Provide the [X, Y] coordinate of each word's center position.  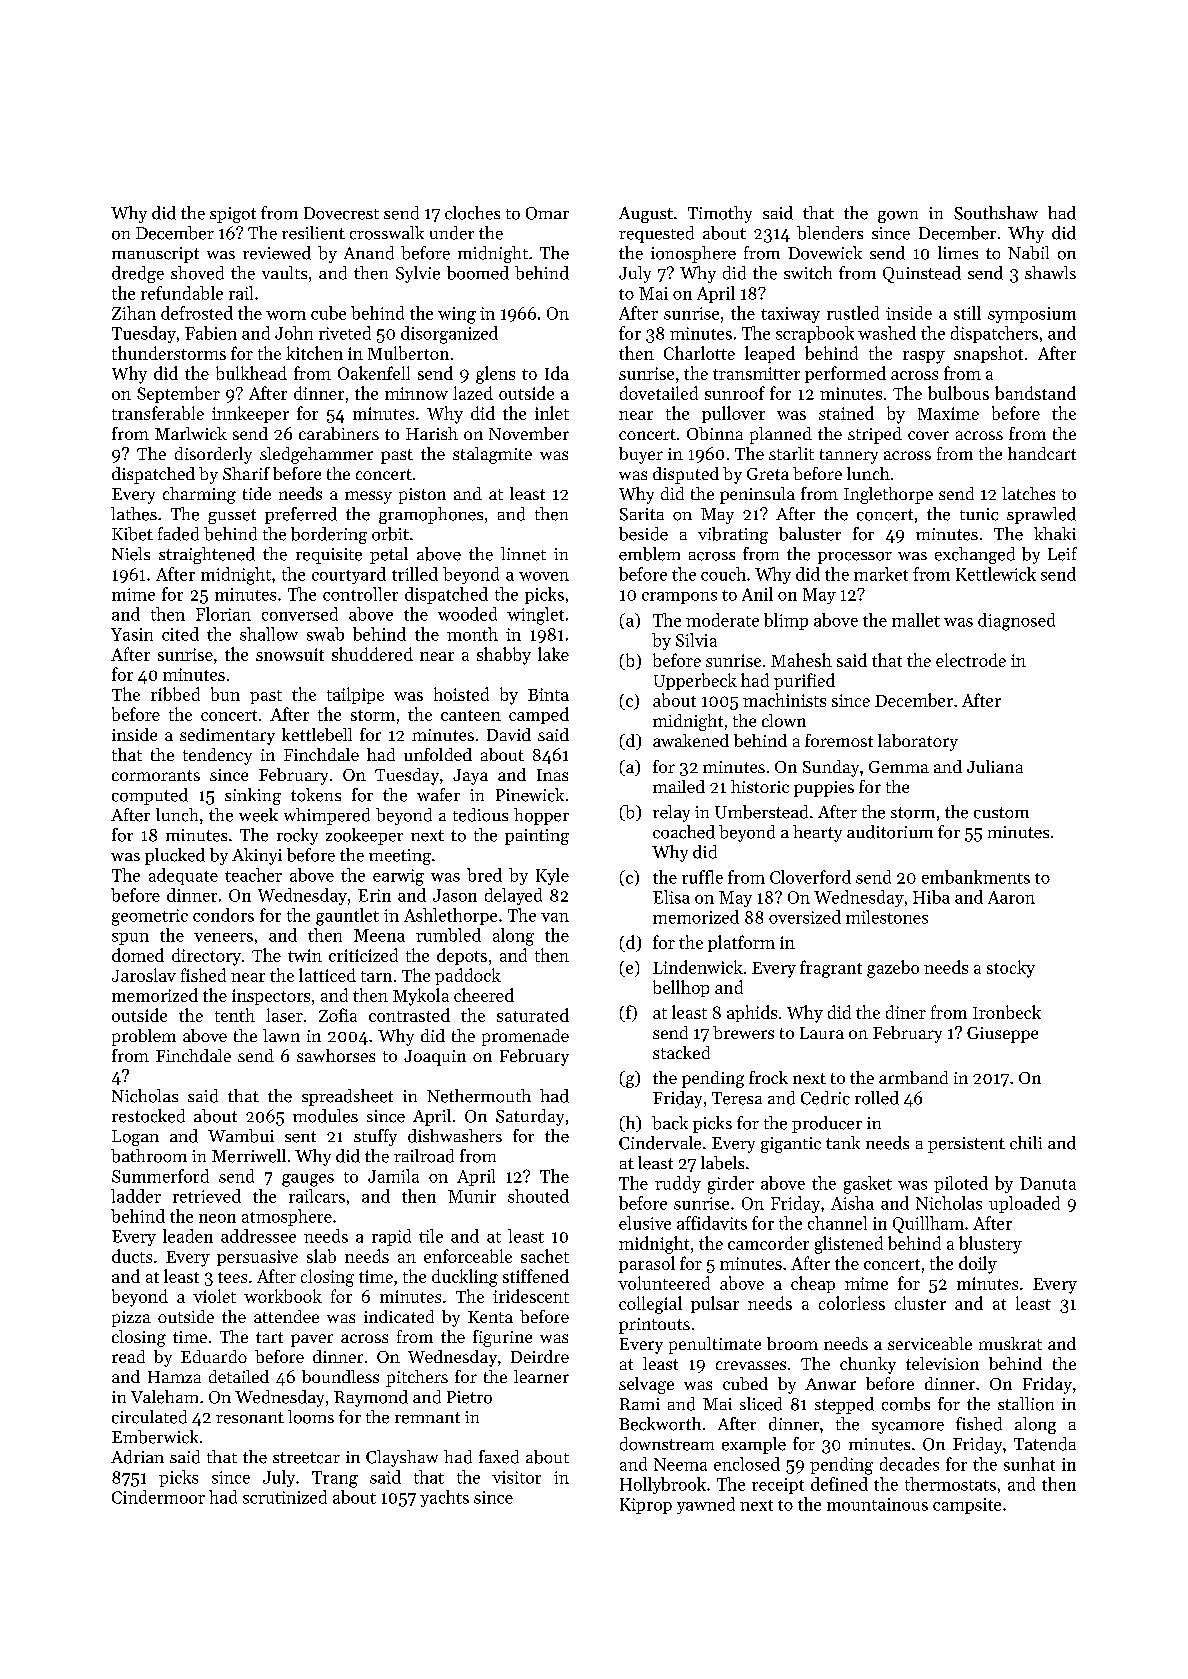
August [646, 215]
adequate [183, 876]
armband [913, 1077]
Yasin [132, 634]
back [670, 1123]
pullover [733, 414]
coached [684, 832]
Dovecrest [341, 213]
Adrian [137, 1457]
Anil [757, 594]
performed [845, 374]
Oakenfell [374, 373]
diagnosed [1016, 622]
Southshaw [996, 213]
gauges [308, 1180]
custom [1001, 813]
